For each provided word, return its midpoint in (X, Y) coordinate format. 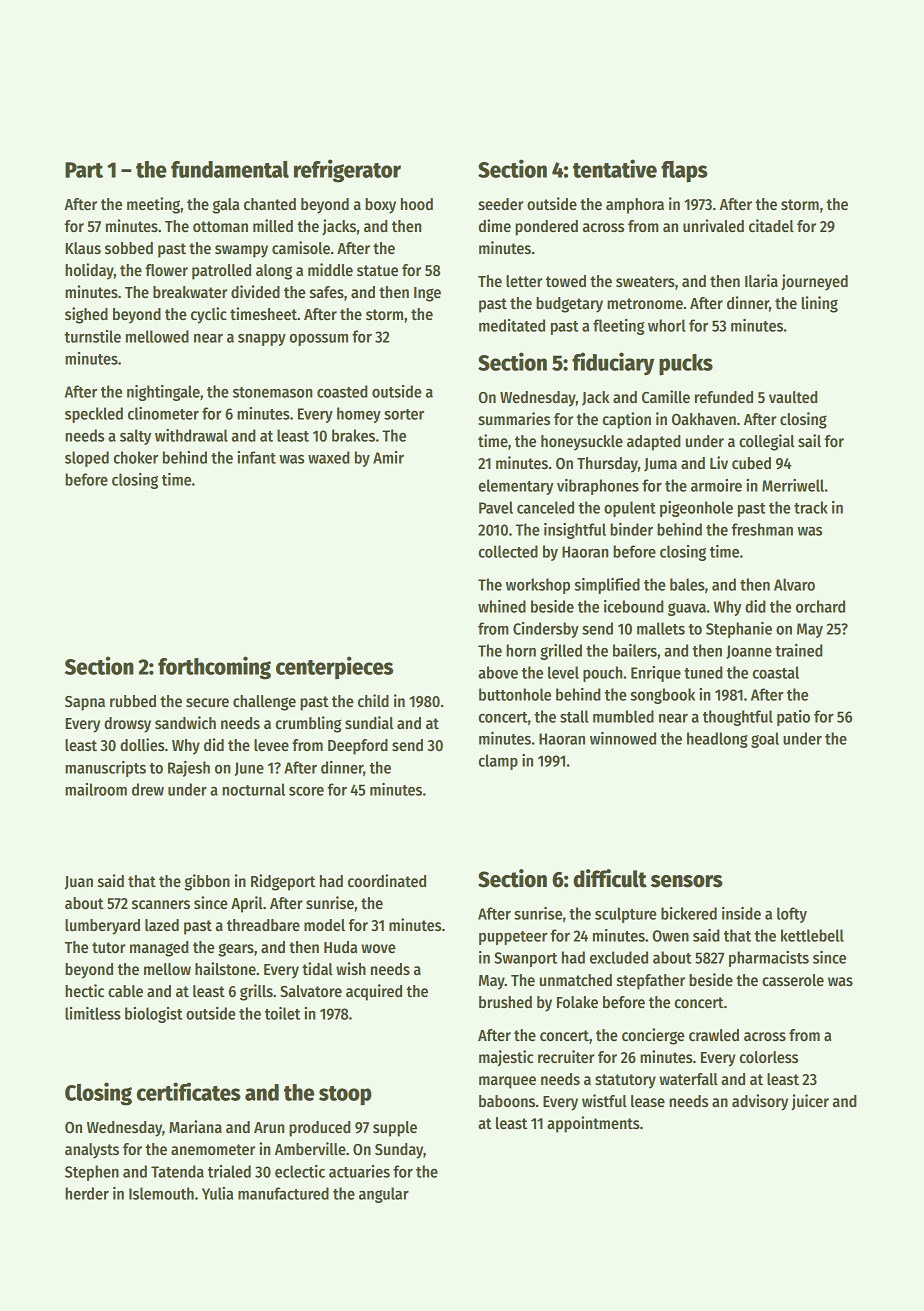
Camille (666, 397)
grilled (561, 652)
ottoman (220, 226)
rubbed (133, 701)
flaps (684, 172)
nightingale (163, 393)
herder (87, 1193)
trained (799, 650)
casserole (793, 980)
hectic (84, 990)
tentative (615, 168)
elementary (516, 487)
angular (384, 1195)
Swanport (525, 959)
